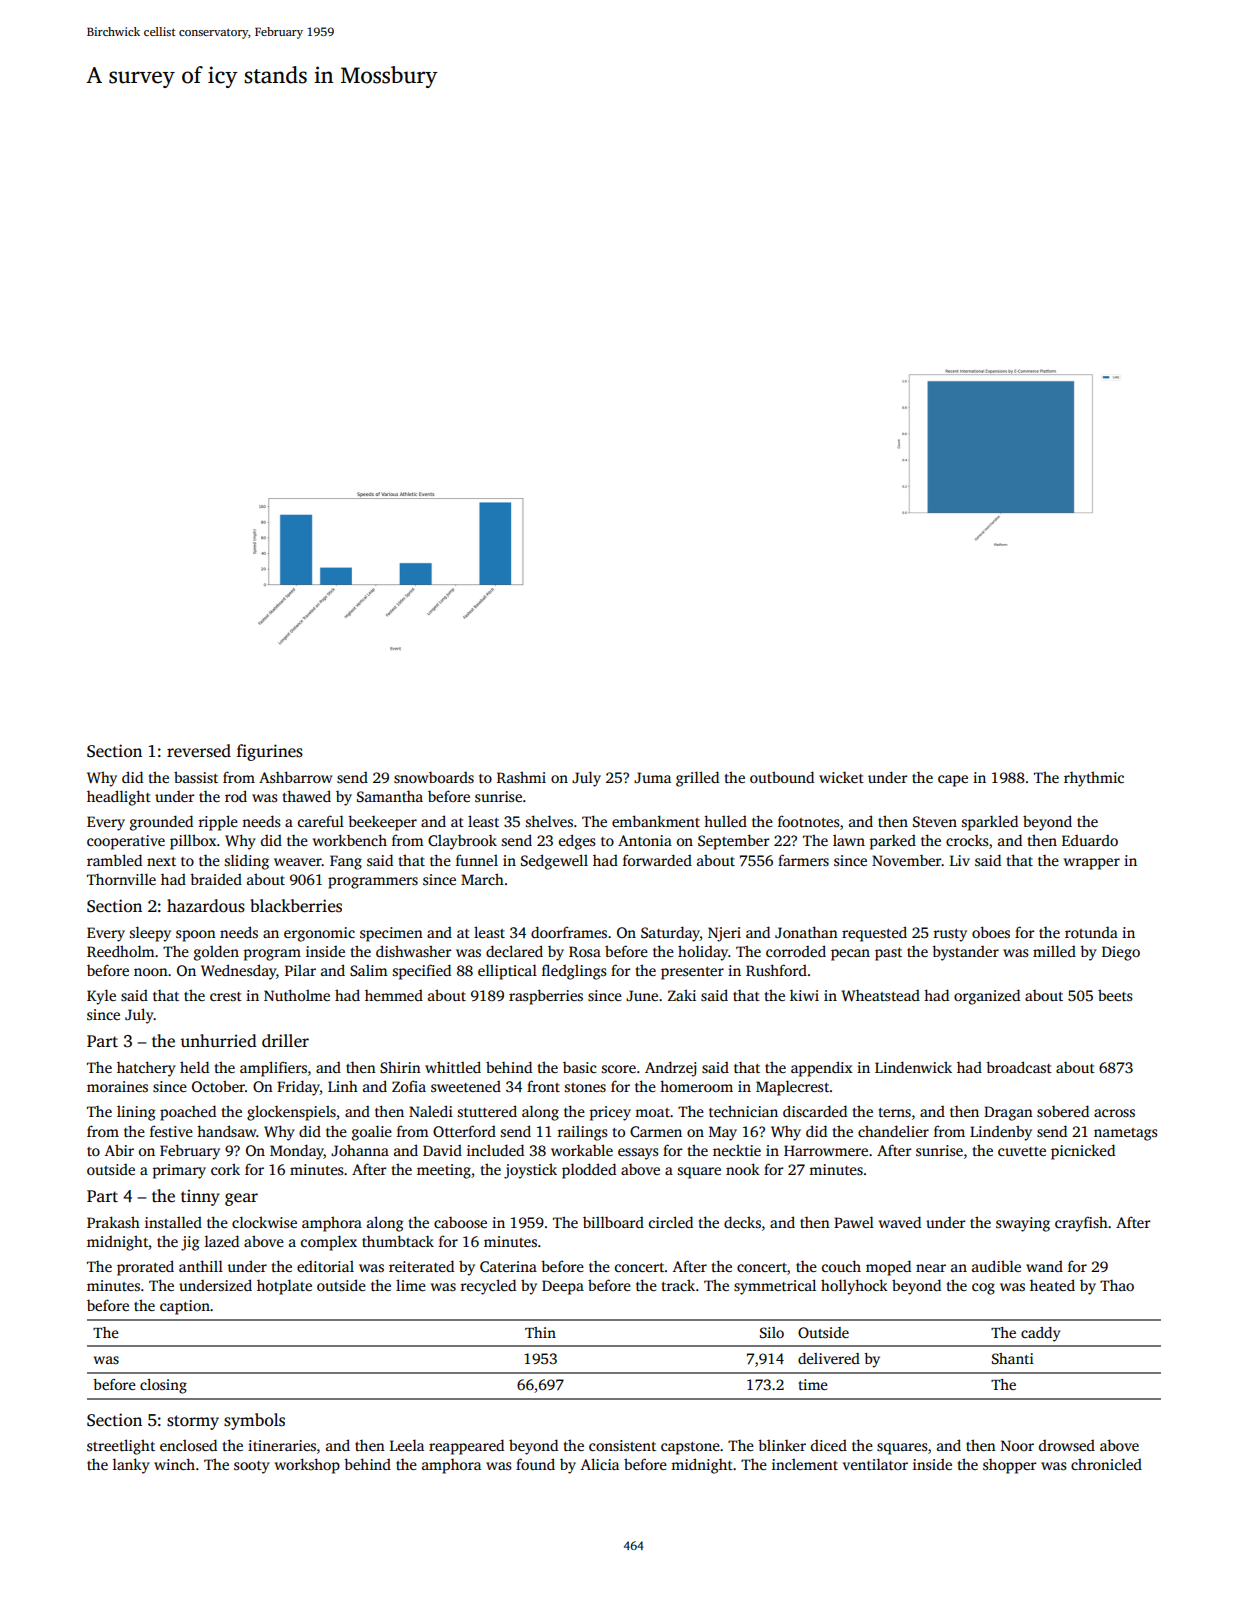 This document has width=1247, height=1614. I want to click on wicket, so click(841, 777).
